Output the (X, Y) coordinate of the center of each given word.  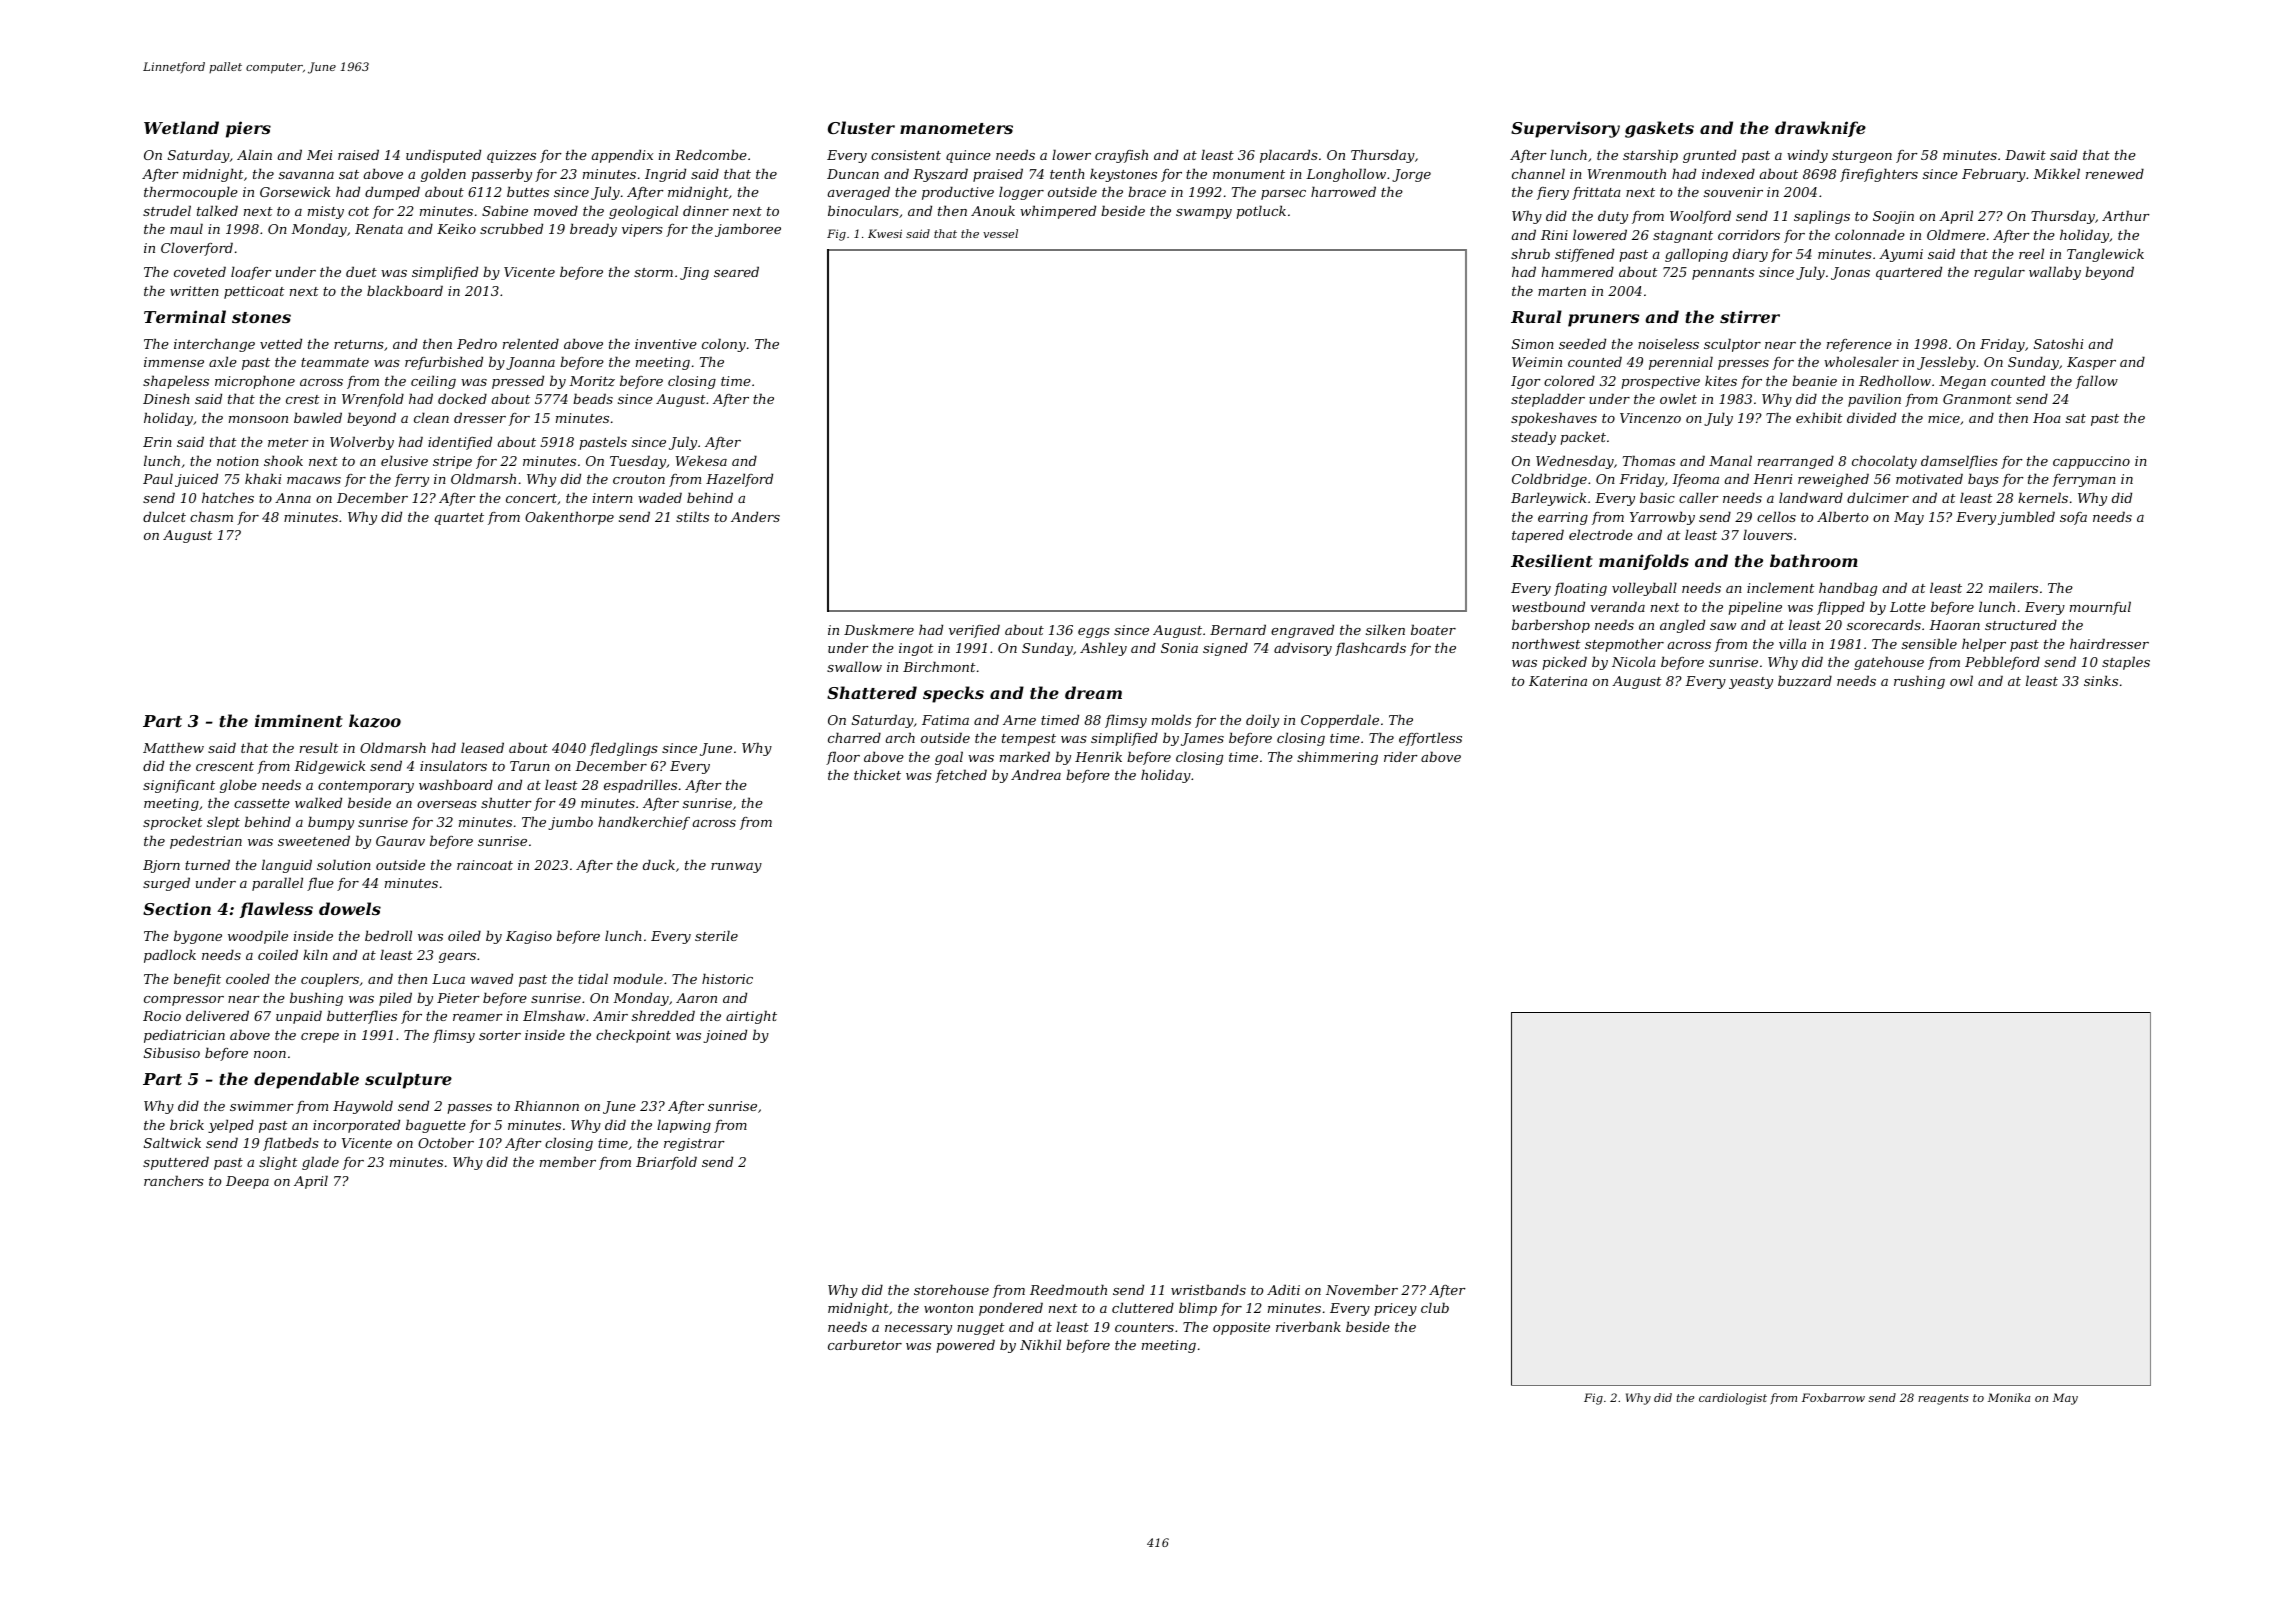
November (1362, 1289)
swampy (1204, 214)
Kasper (2091, 363)
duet (361, 271)
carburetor (865, 1344)
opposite (1241, 1328)
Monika (2009, 1397)
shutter (506, 802)
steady (1533, 438)
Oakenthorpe (569, 518)
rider (1401, 756)
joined (725, 1036)
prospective (1660, 382)
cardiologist (1733, 1399)
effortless (1430, 739)
